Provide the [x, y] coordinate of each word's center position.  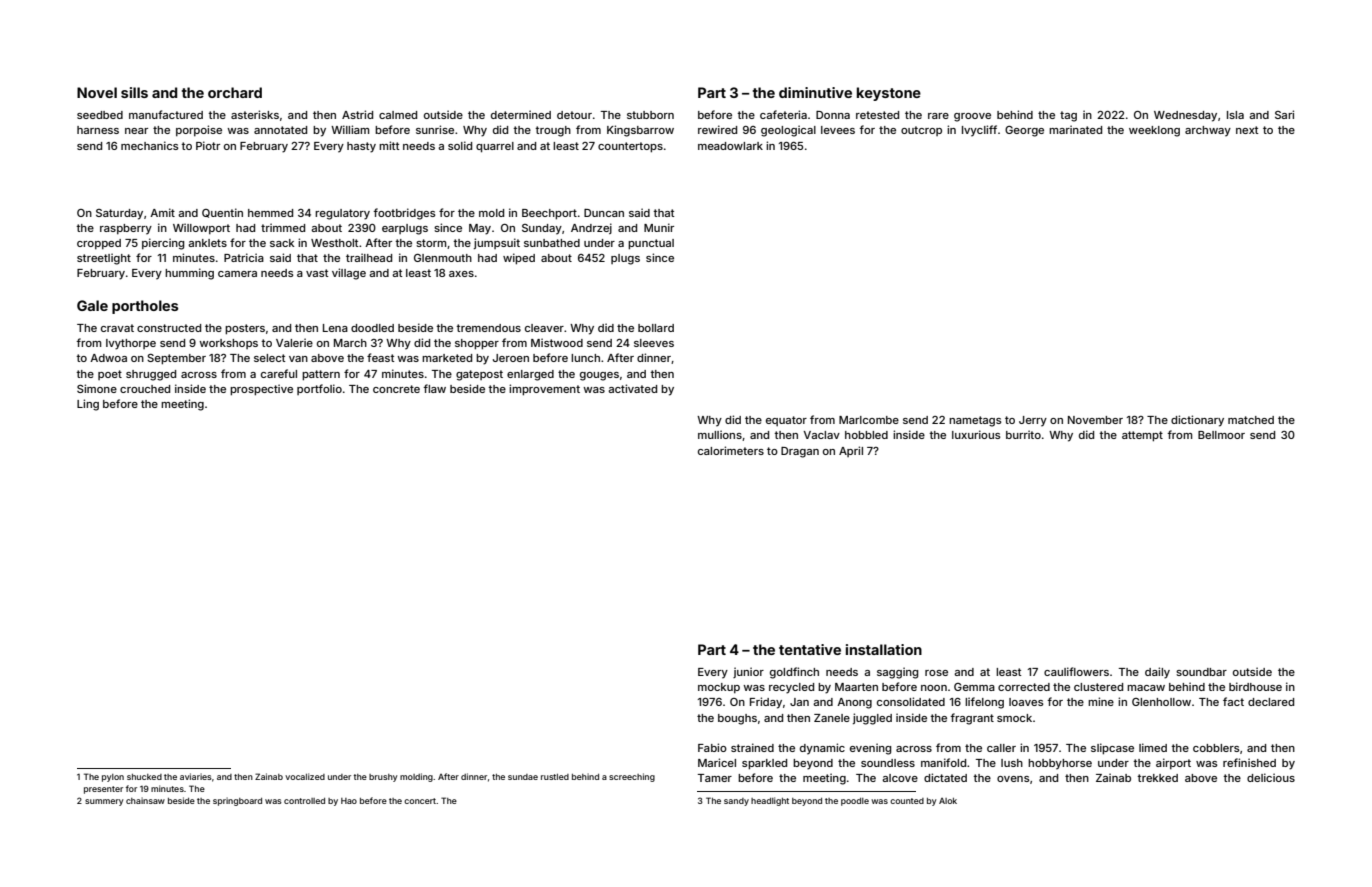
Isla [1235, 115]
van [298, 359]
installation [884, 649]
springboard [237, 801]
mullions [720, 434]
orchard [235, 92]
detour [574, 115]
